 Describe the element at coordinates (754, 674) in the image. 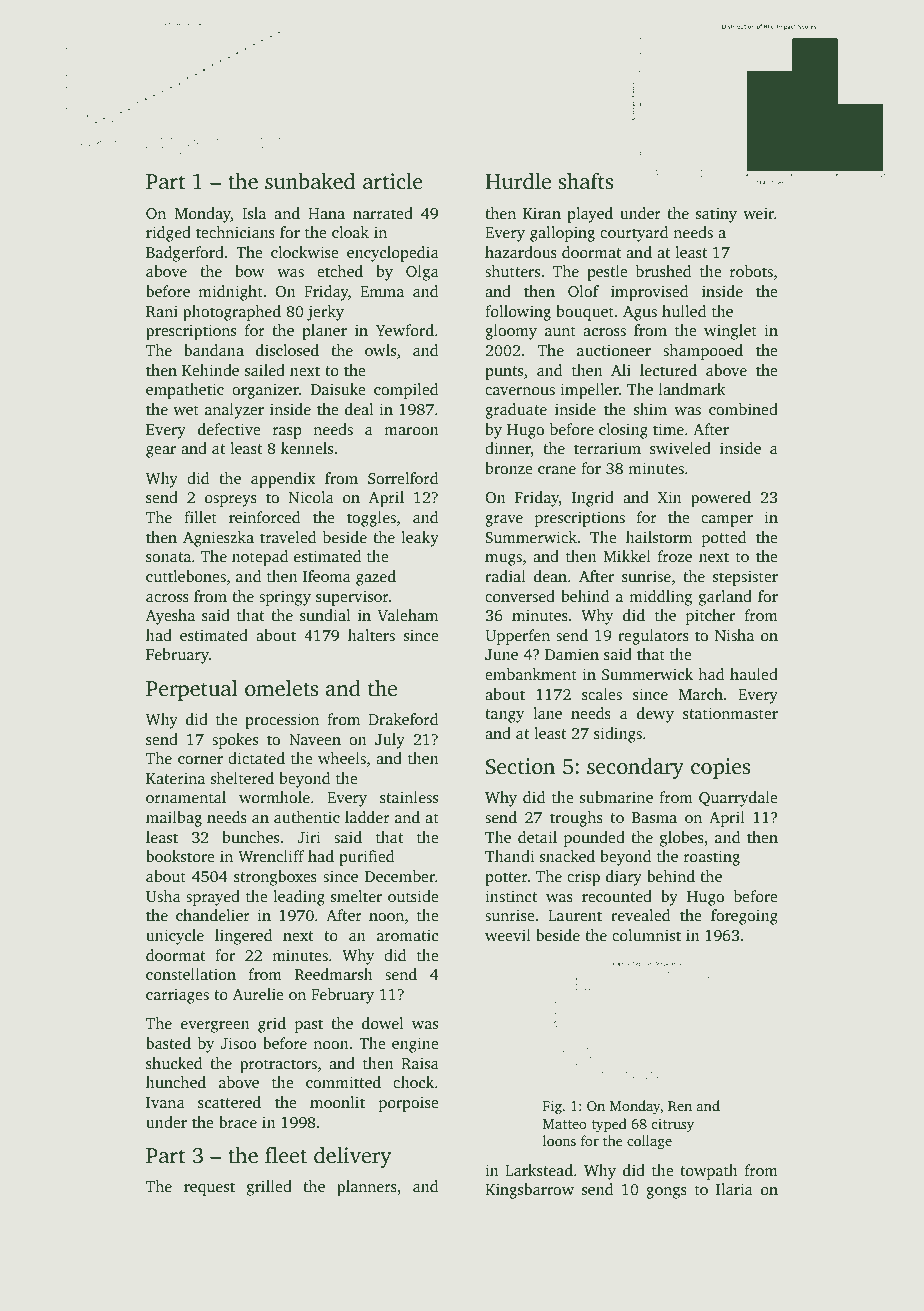

I see `hauled` at that location.
